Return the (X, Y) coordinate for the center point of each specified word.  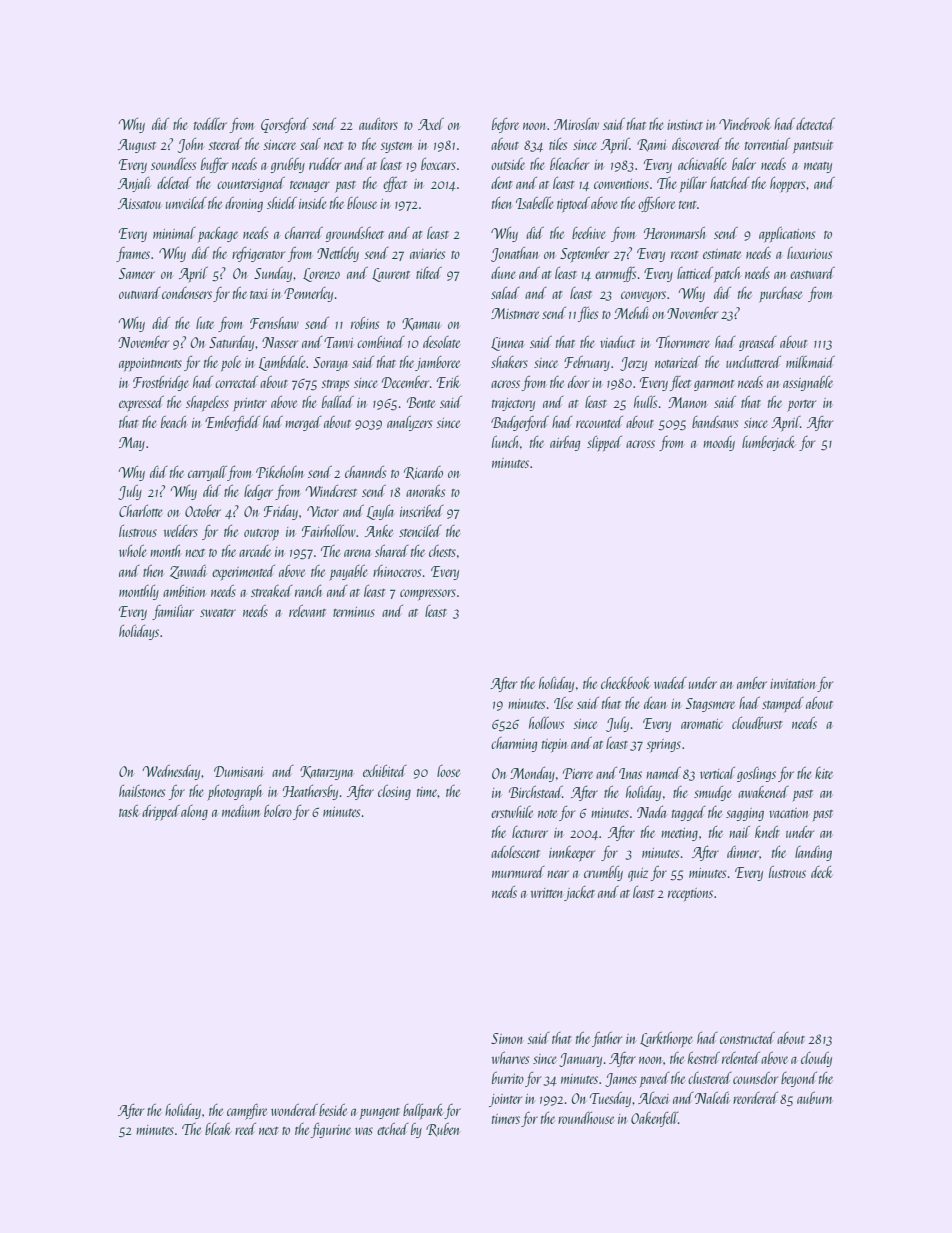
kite (824, 773)
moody (719, 443)
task (129, 811)
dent (502, 183)
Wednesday (171, 772)
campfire (247, 1112)
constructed (747, 1038)
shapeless (207, 403)
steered (225, 144)
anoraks (425, 491)
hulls (645, 402)
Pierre (578, 773)
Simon (507, 1038)
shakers (509, 362)
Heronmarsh (674, 233)
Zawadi (188, 572)
